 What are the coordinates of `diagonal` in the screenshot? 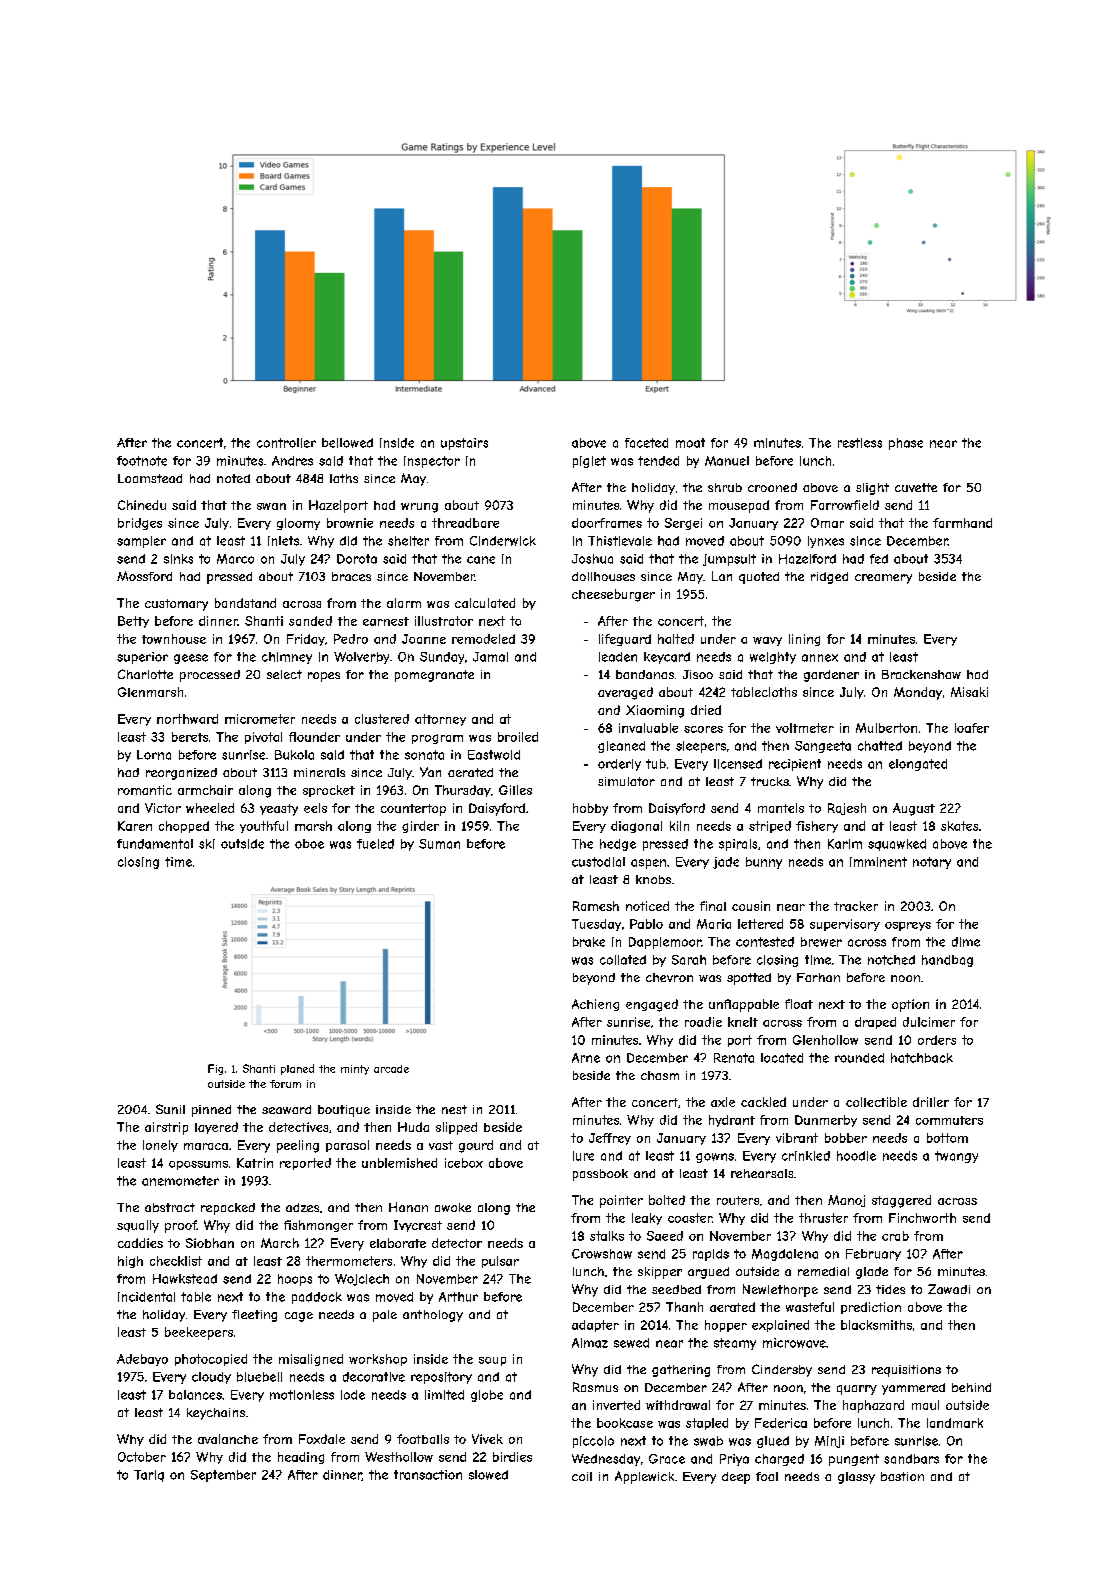 It's located at (636, 827).
